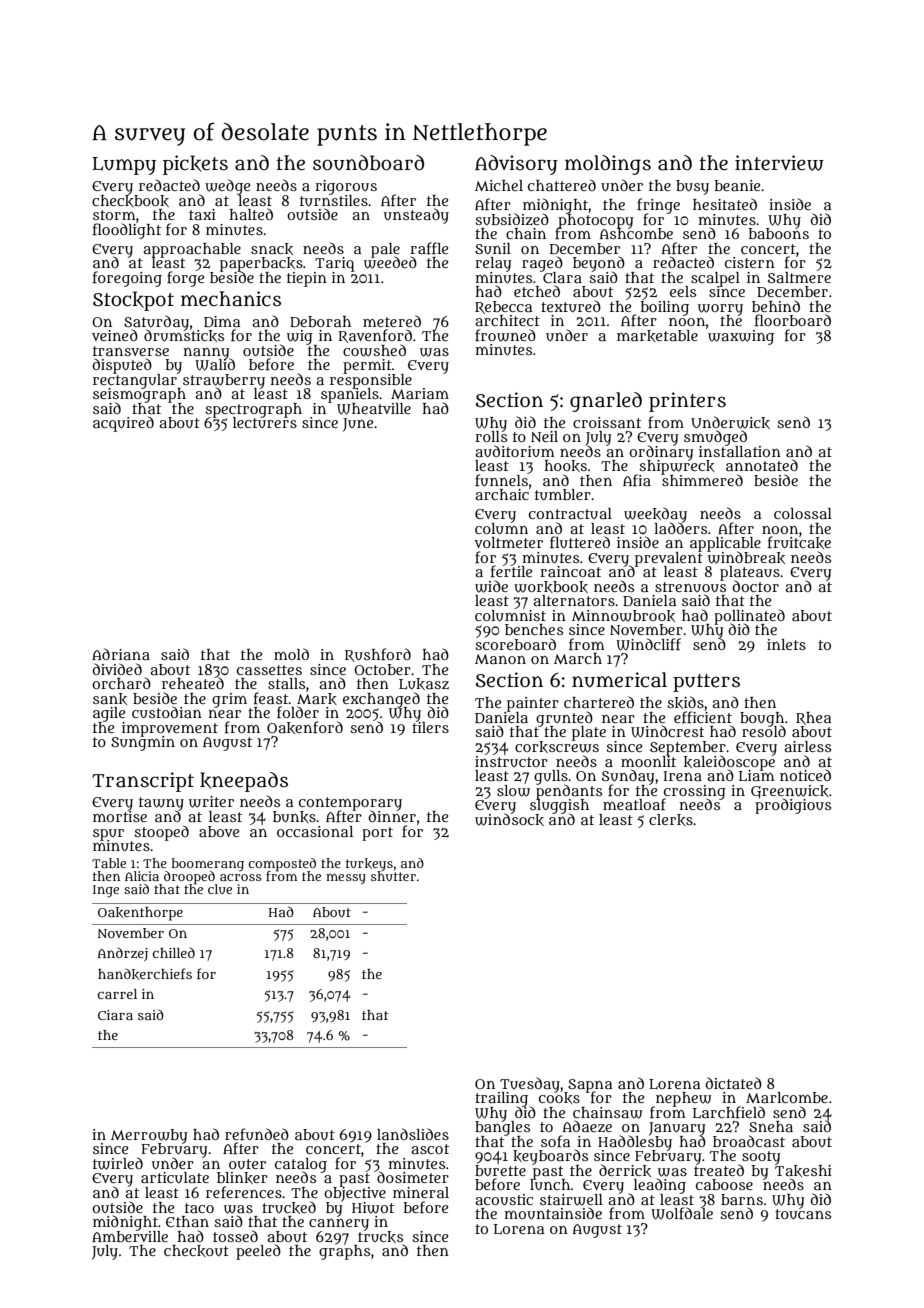  What do you see at coordinates (551, 777) in the document?
I see `gulls` at bounding box center [551, 777].
